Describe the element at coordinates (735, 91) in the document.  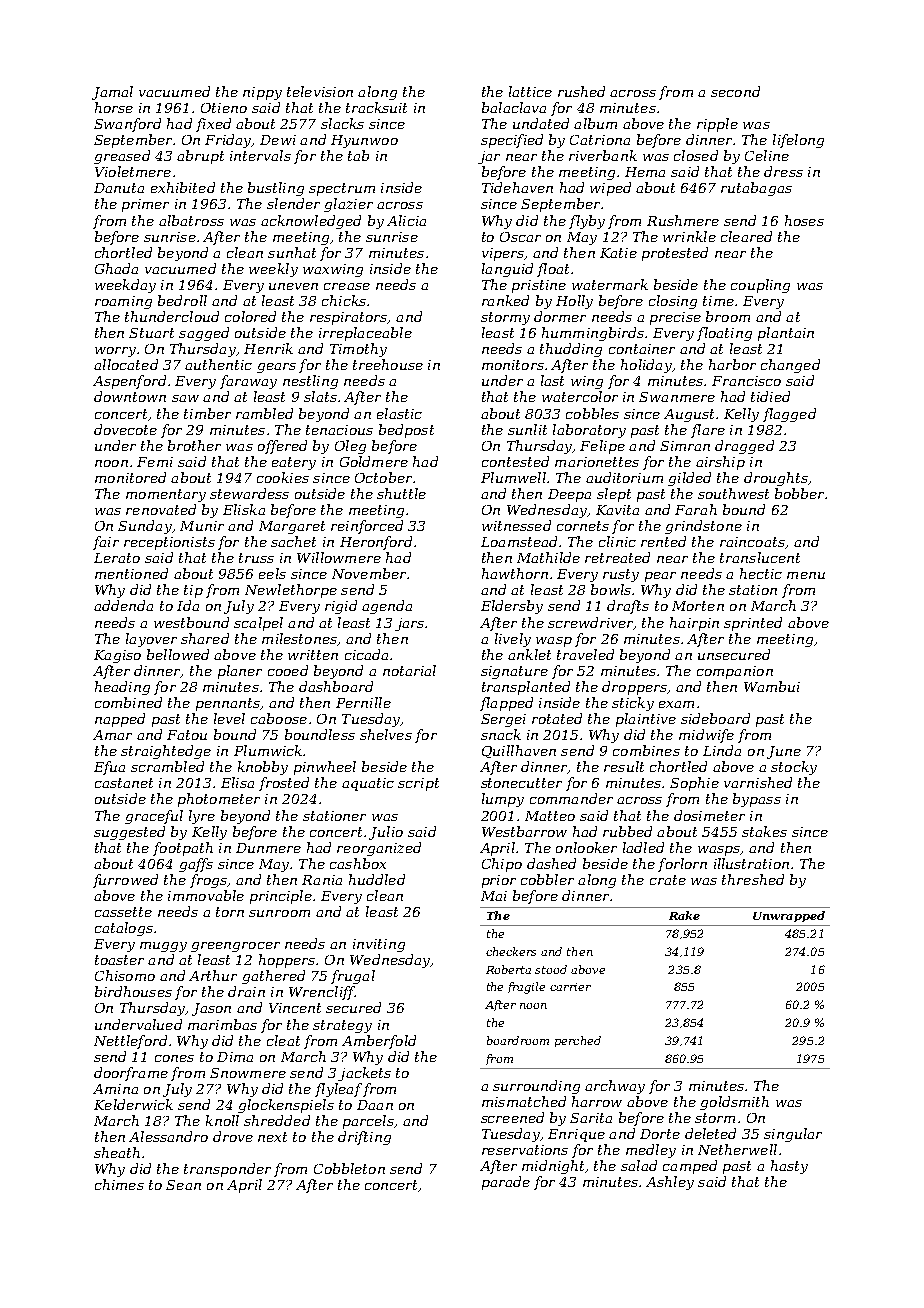
I see `second` at that location.
